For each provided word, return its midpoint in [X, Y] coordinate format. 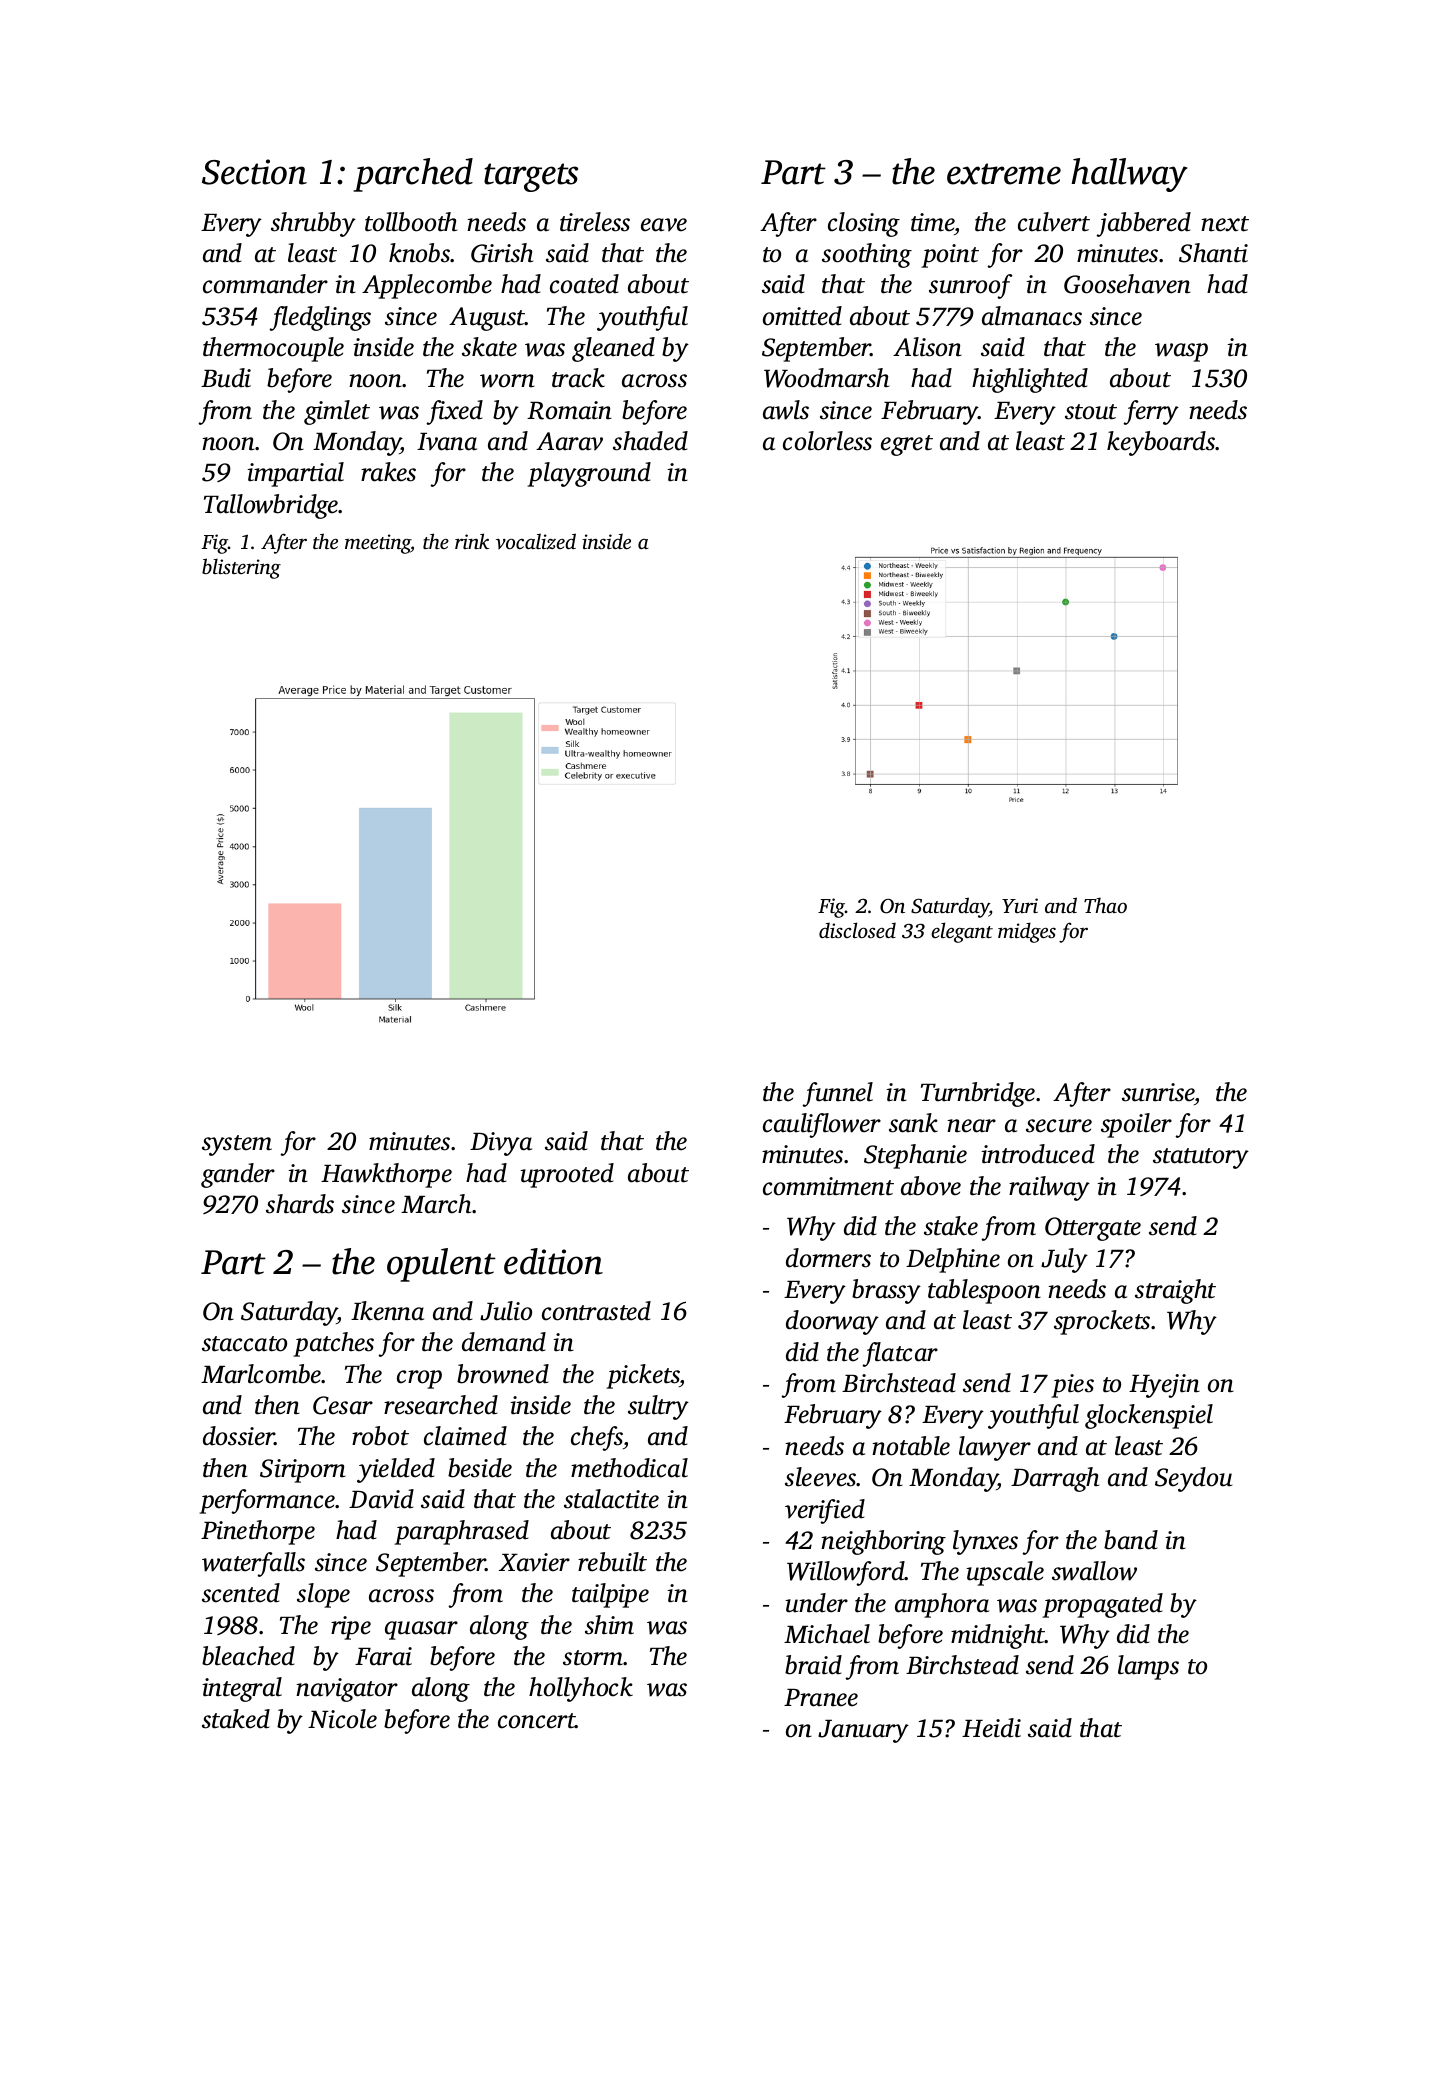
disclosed [857, 930]
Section [254, 172]
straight [1175, 1291]
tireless [595, 222]
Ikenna [387, 1311]
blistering [241, 568]
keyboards [1161, 443]
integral [242, 1689]
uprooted [567, 1175]
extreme [1004, 174]
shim [609, 1625]
